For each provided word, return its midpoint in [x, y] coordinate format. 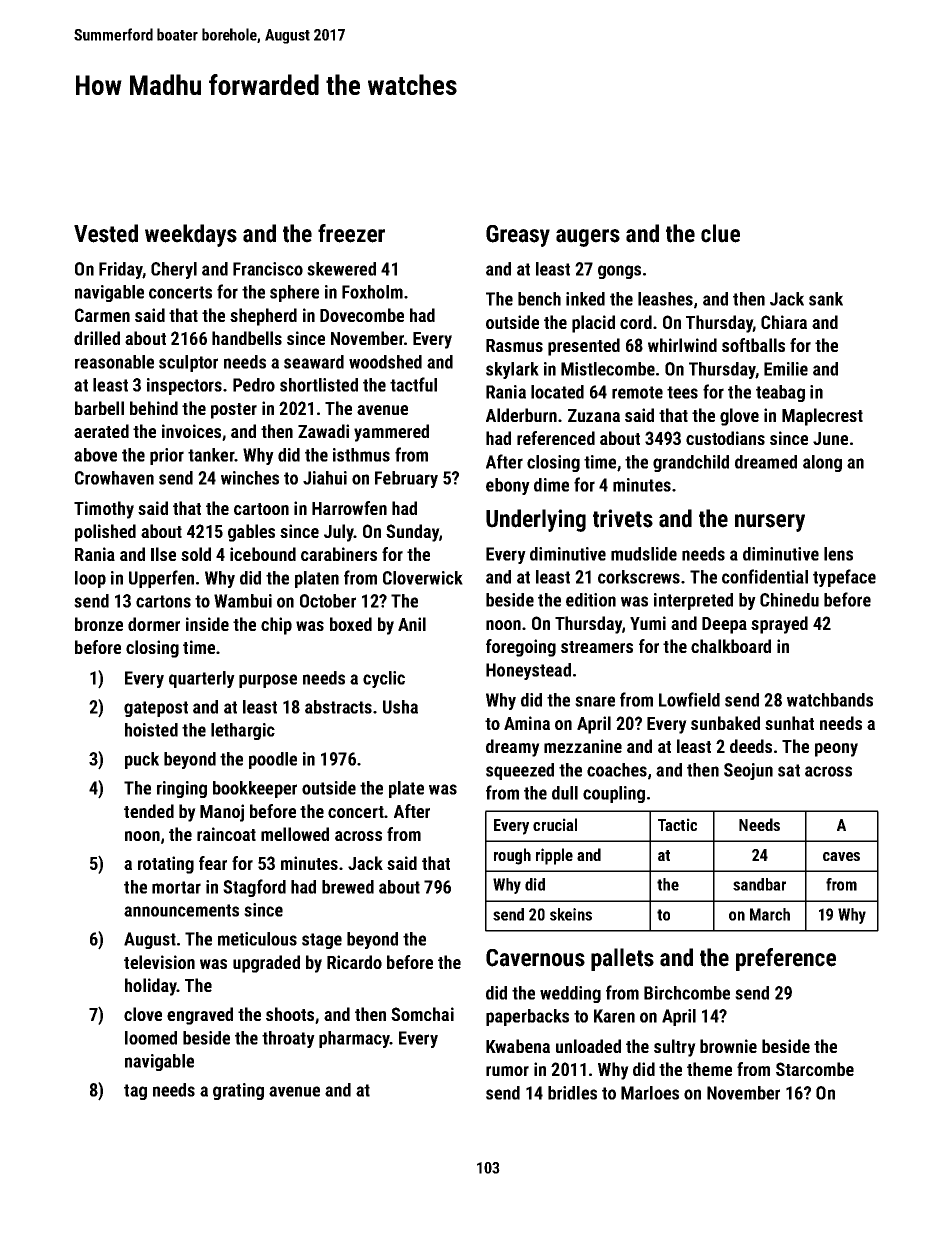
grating [238, 1091]
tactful [413, 384]
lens [838, 554]
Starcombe [815, 1069]
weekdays [191, 235]
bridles [572, 1093]
